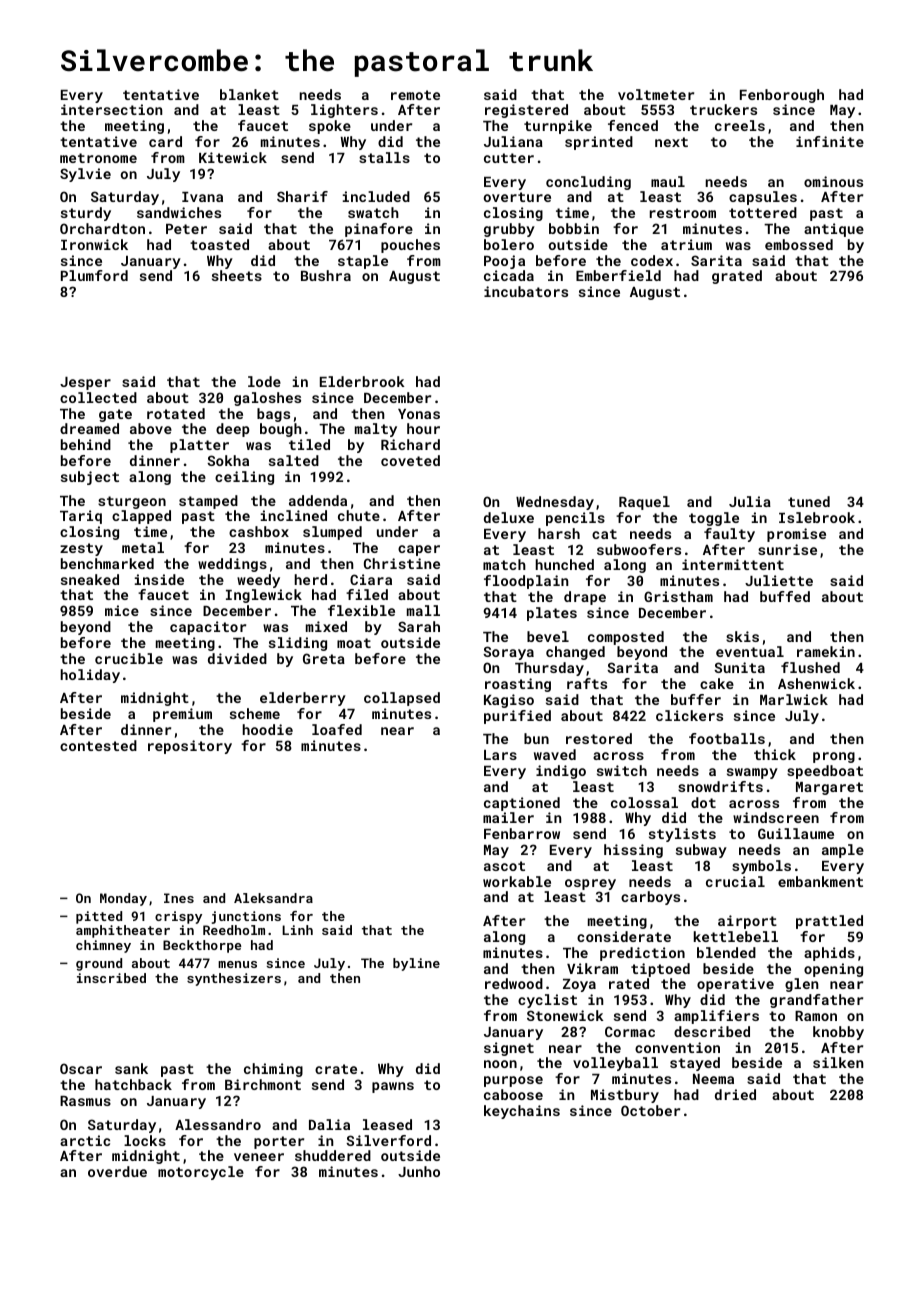  Describe the element at coordinates (111, 978) in the image. I see `inscribed` at that location.
